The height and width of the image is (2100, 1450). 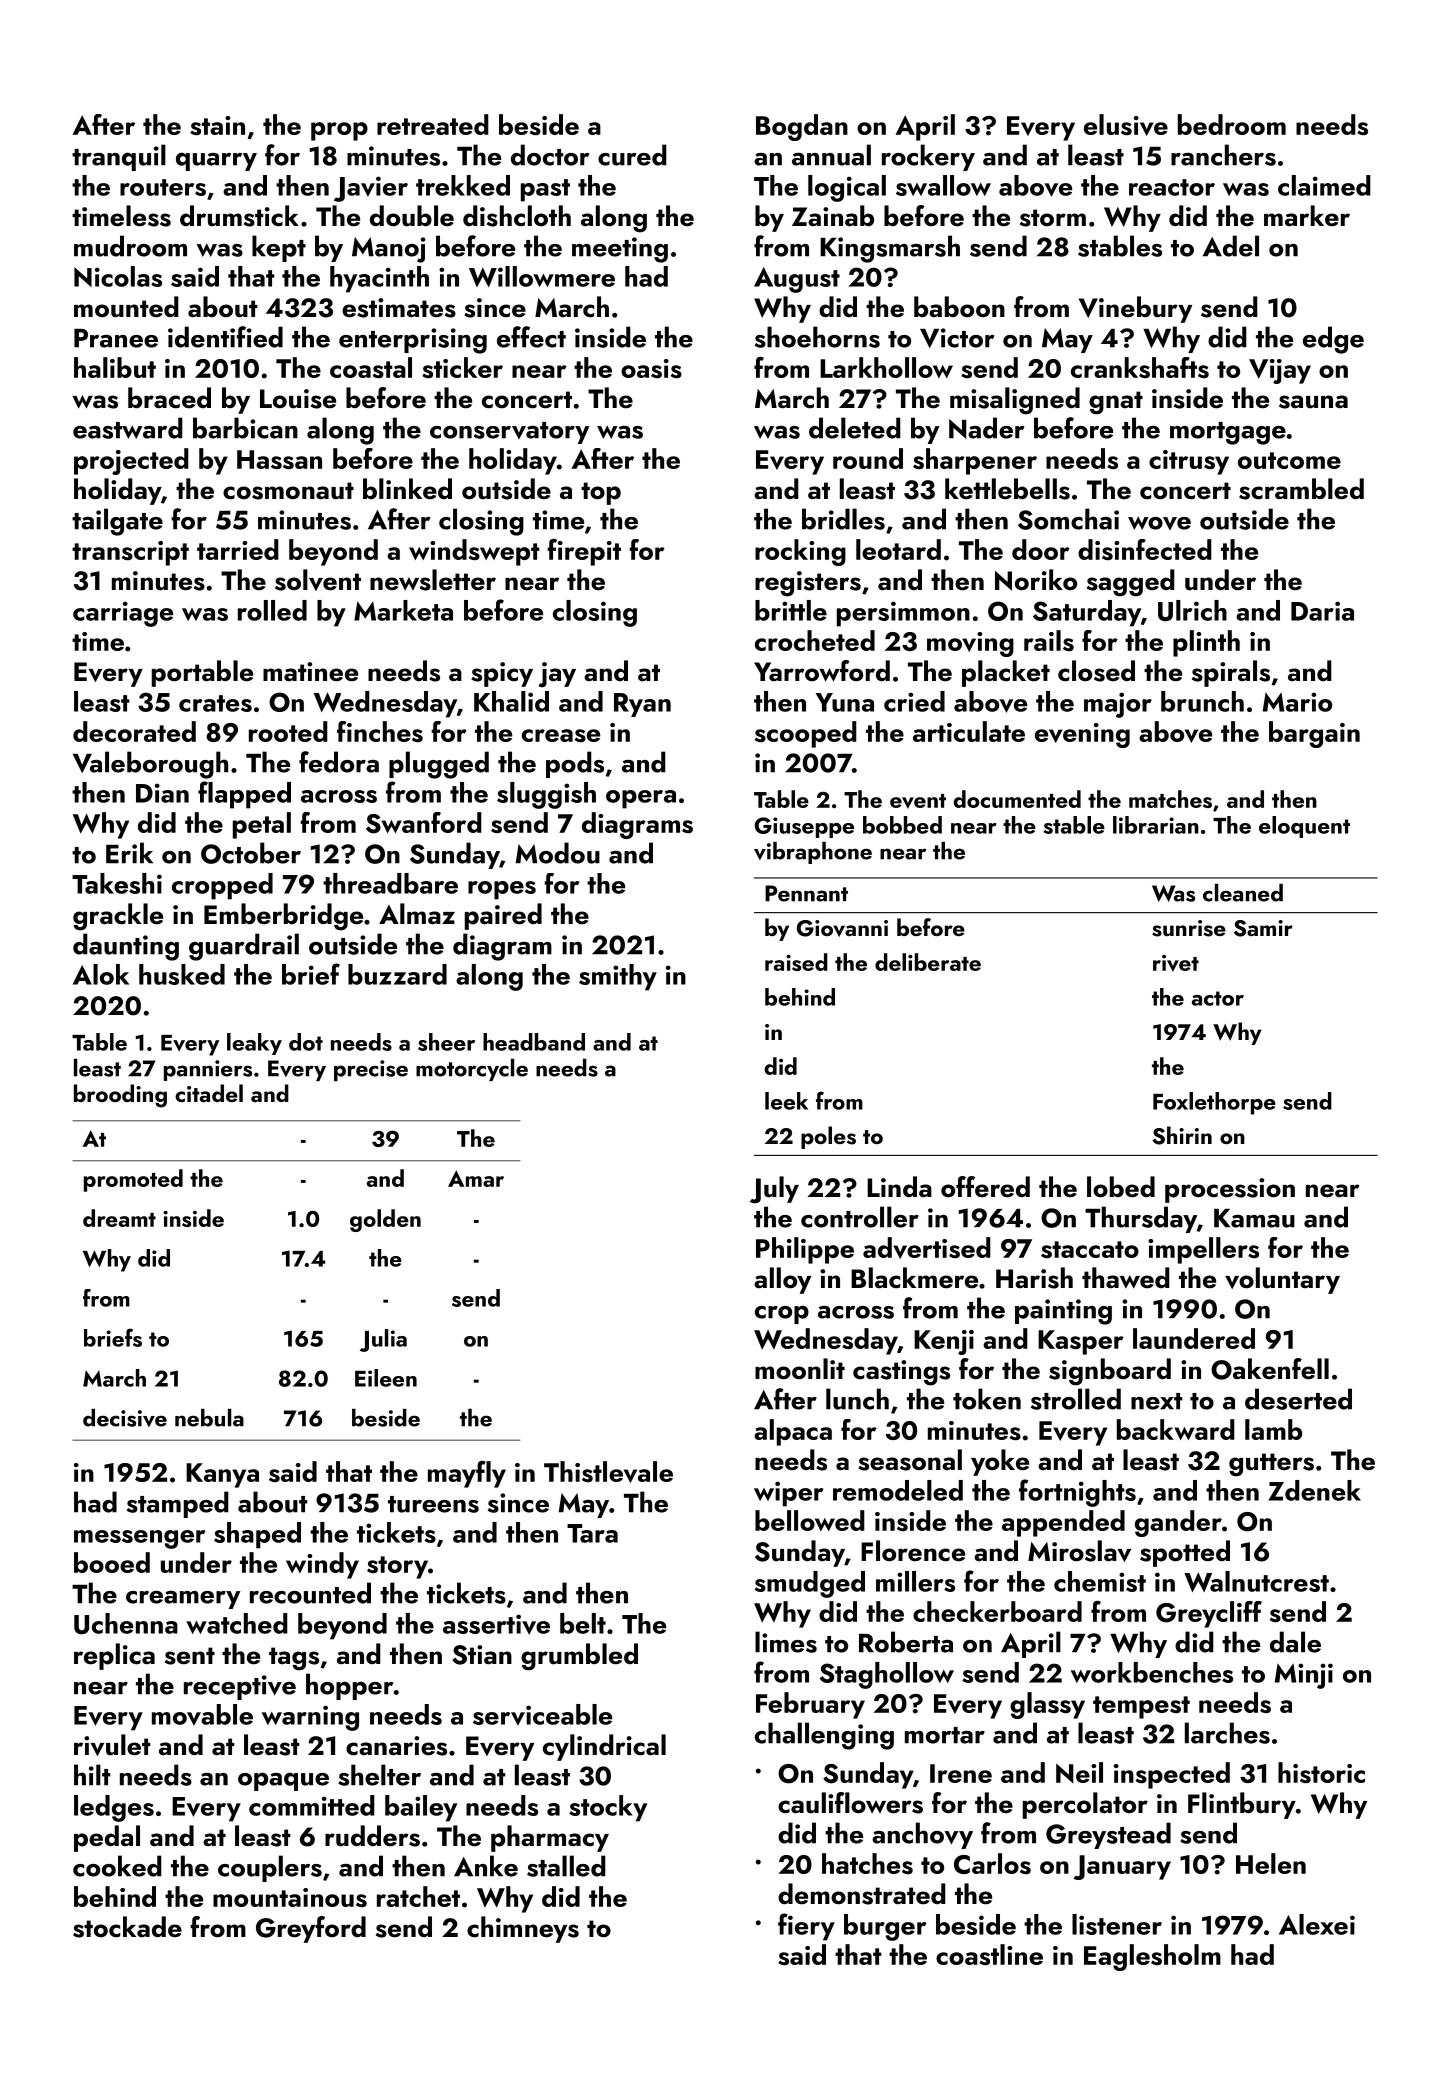 What do you see at coordinates (1263, 928) in the image?
I see `Samir` at bounding box center [1263, 928].
